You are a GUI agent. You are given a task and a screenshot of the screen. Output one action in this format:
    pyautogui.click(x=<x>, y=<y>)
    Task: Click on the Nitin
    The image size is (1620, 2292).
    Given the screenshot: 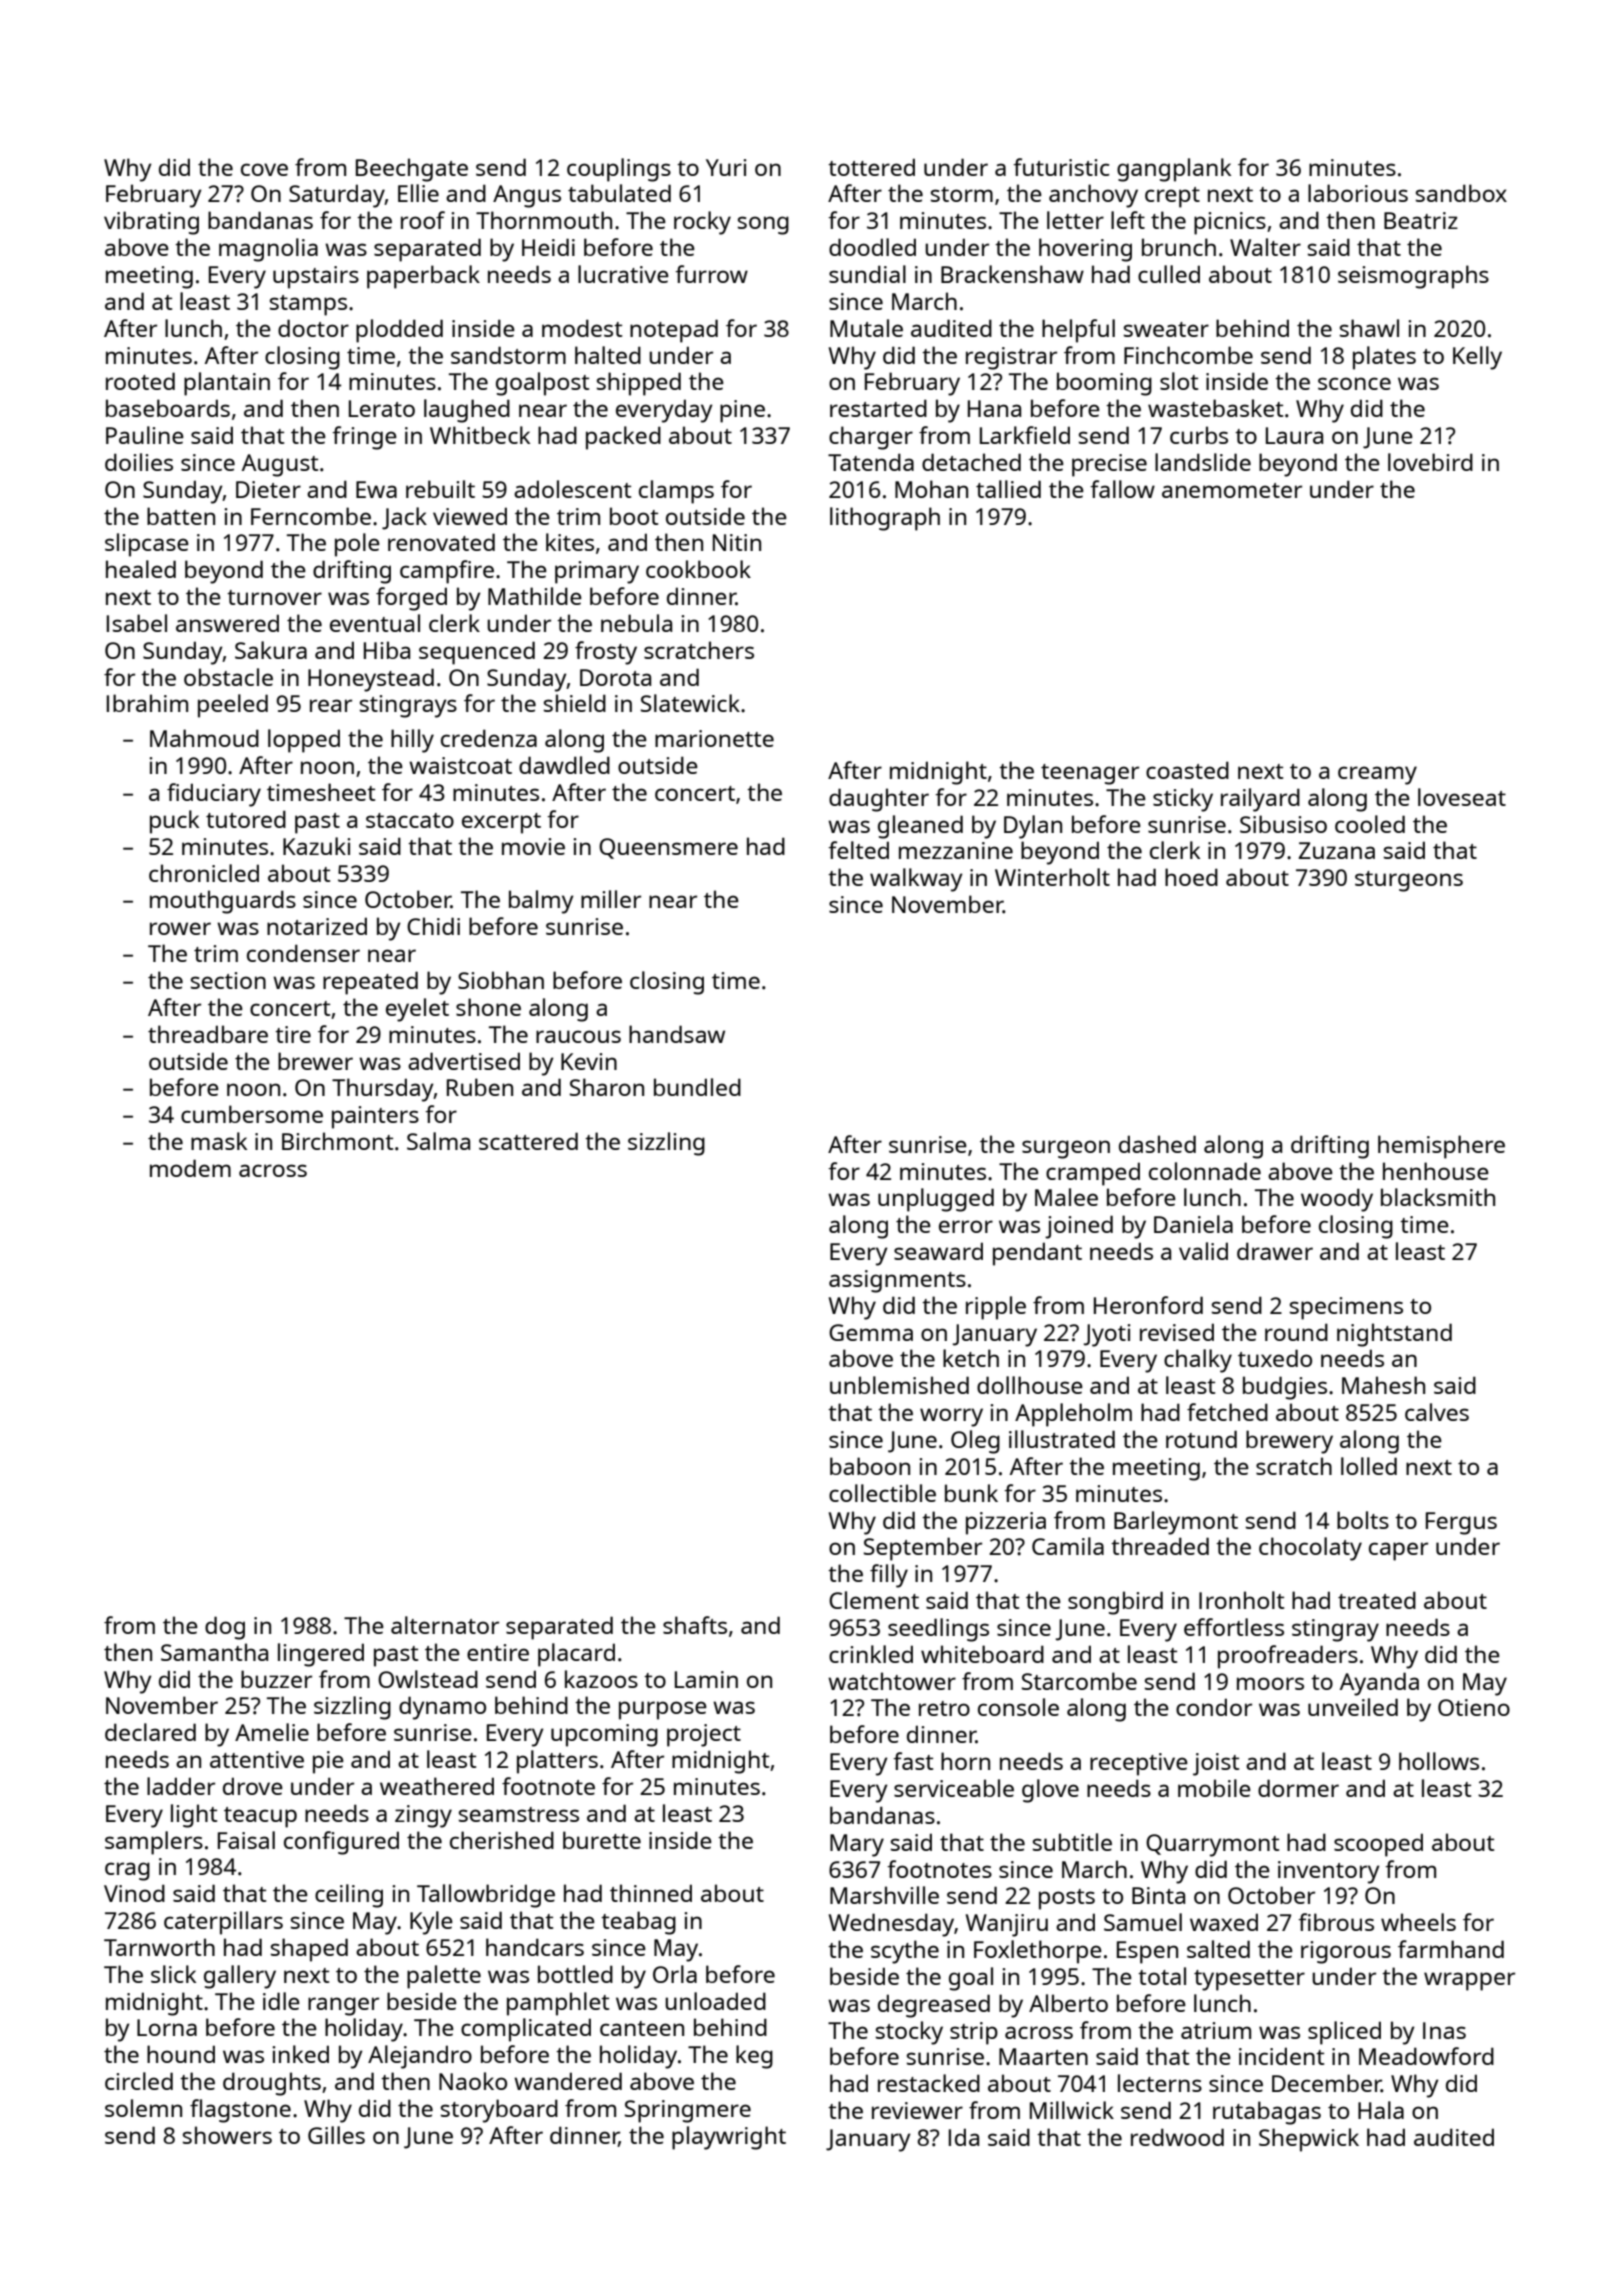 What is the action you would take?
    pyautogui.click(x=737, y=542)
